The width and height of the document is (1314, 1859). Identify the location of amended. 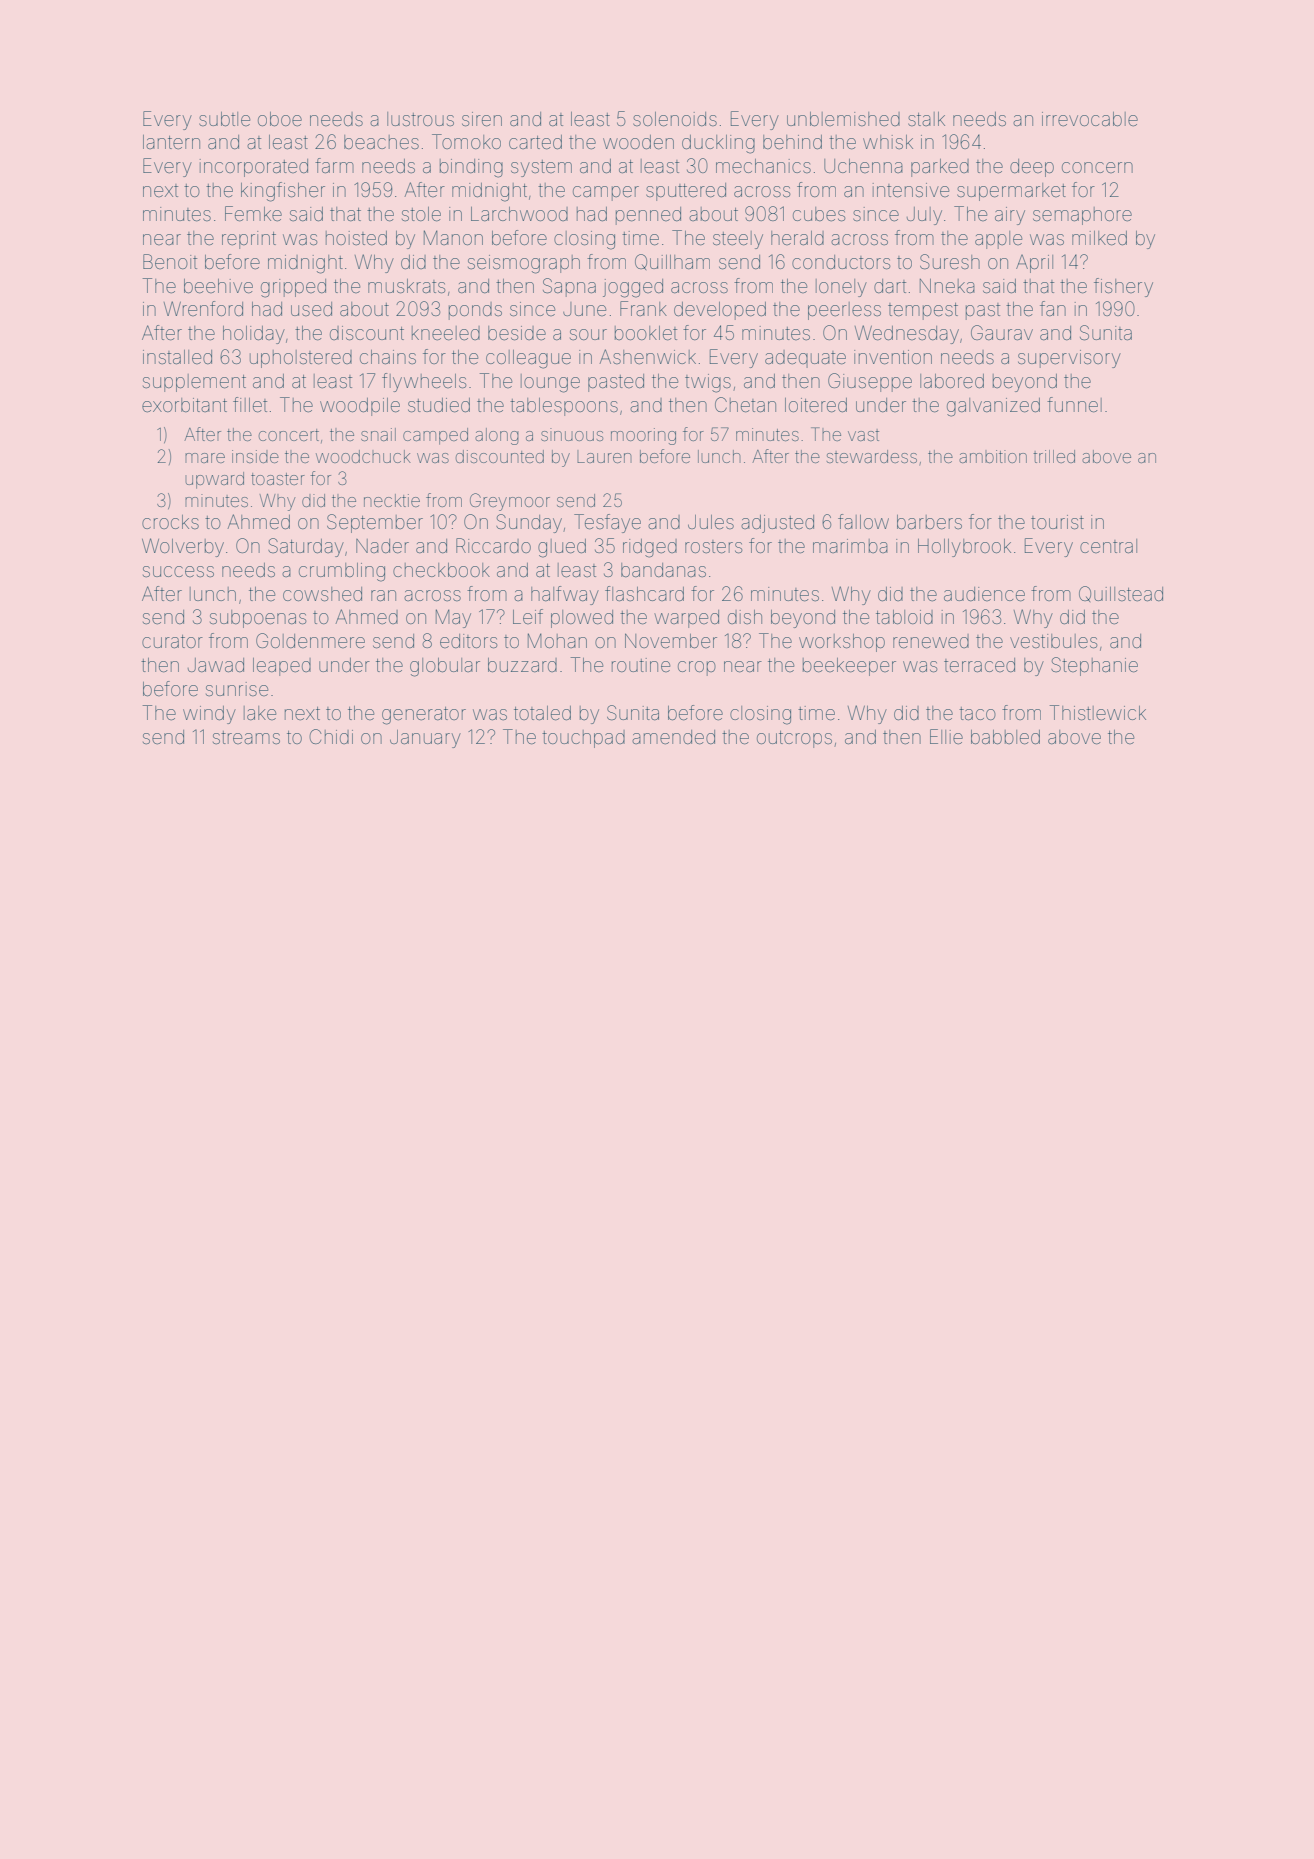
(673, 737).
